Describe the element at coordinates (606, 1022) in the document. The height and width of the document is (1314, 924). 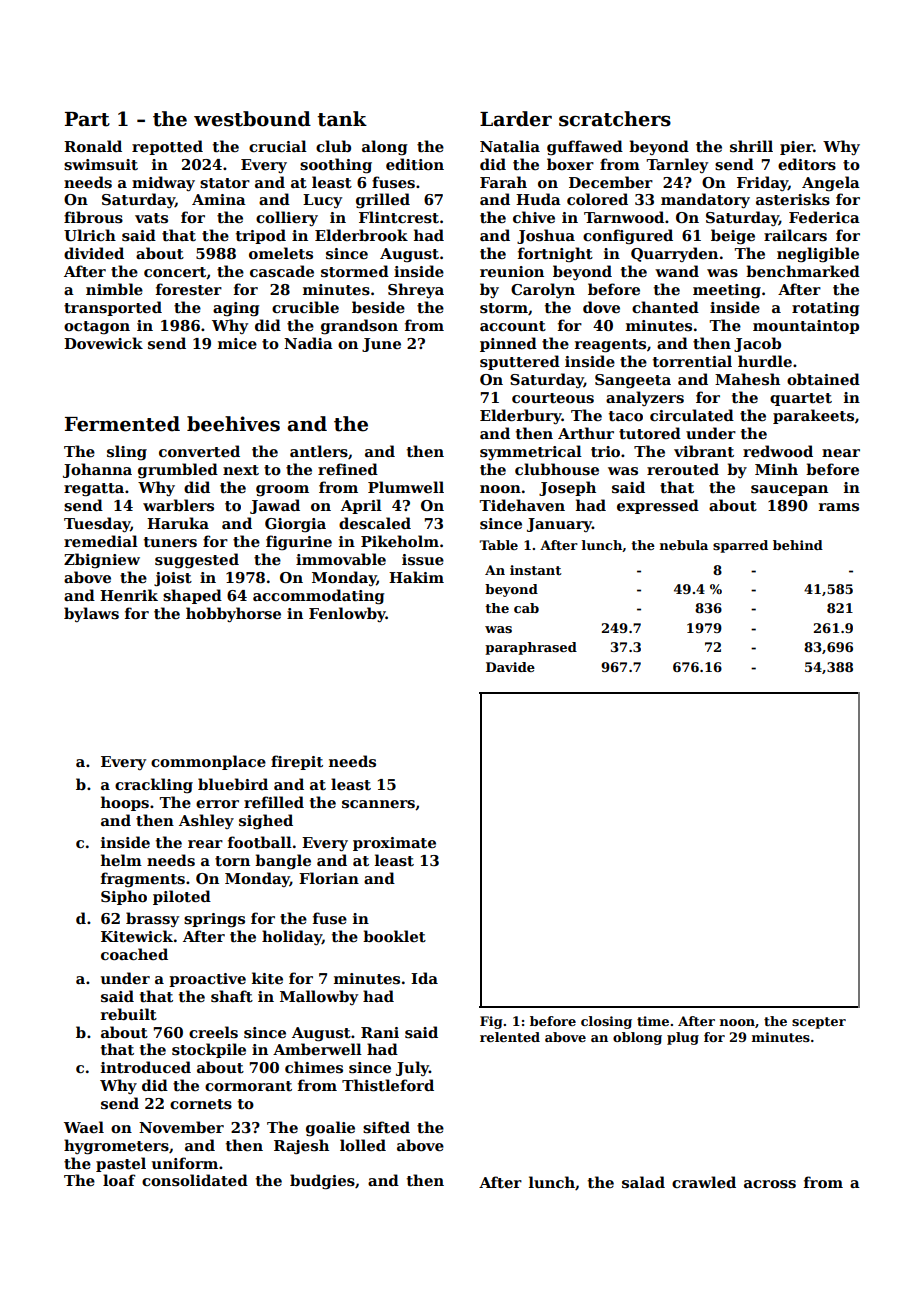
I see `closing` at that location.
